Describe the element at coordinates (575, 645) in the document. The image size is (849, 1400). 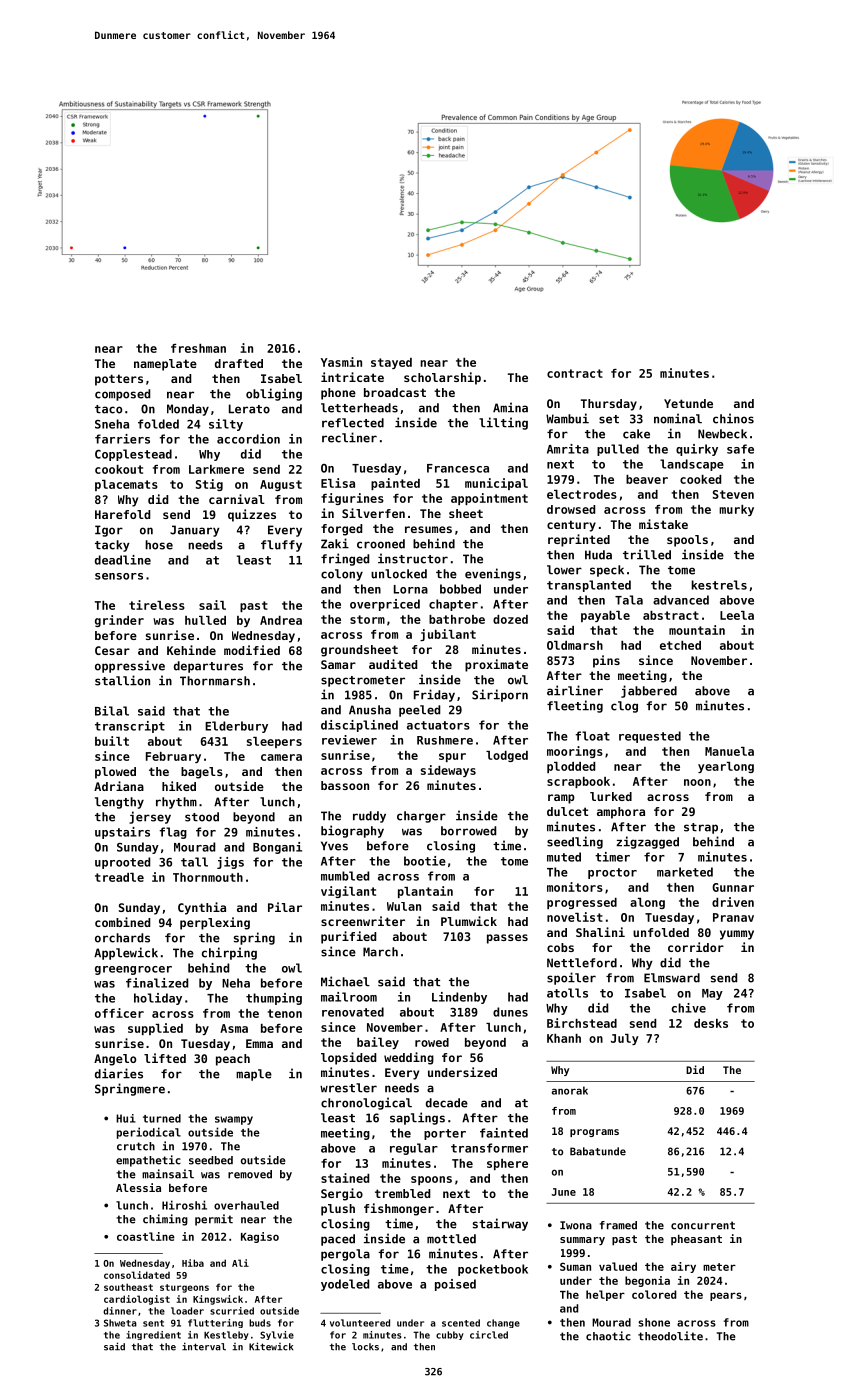
I see `Oldmarsh` at that location.
